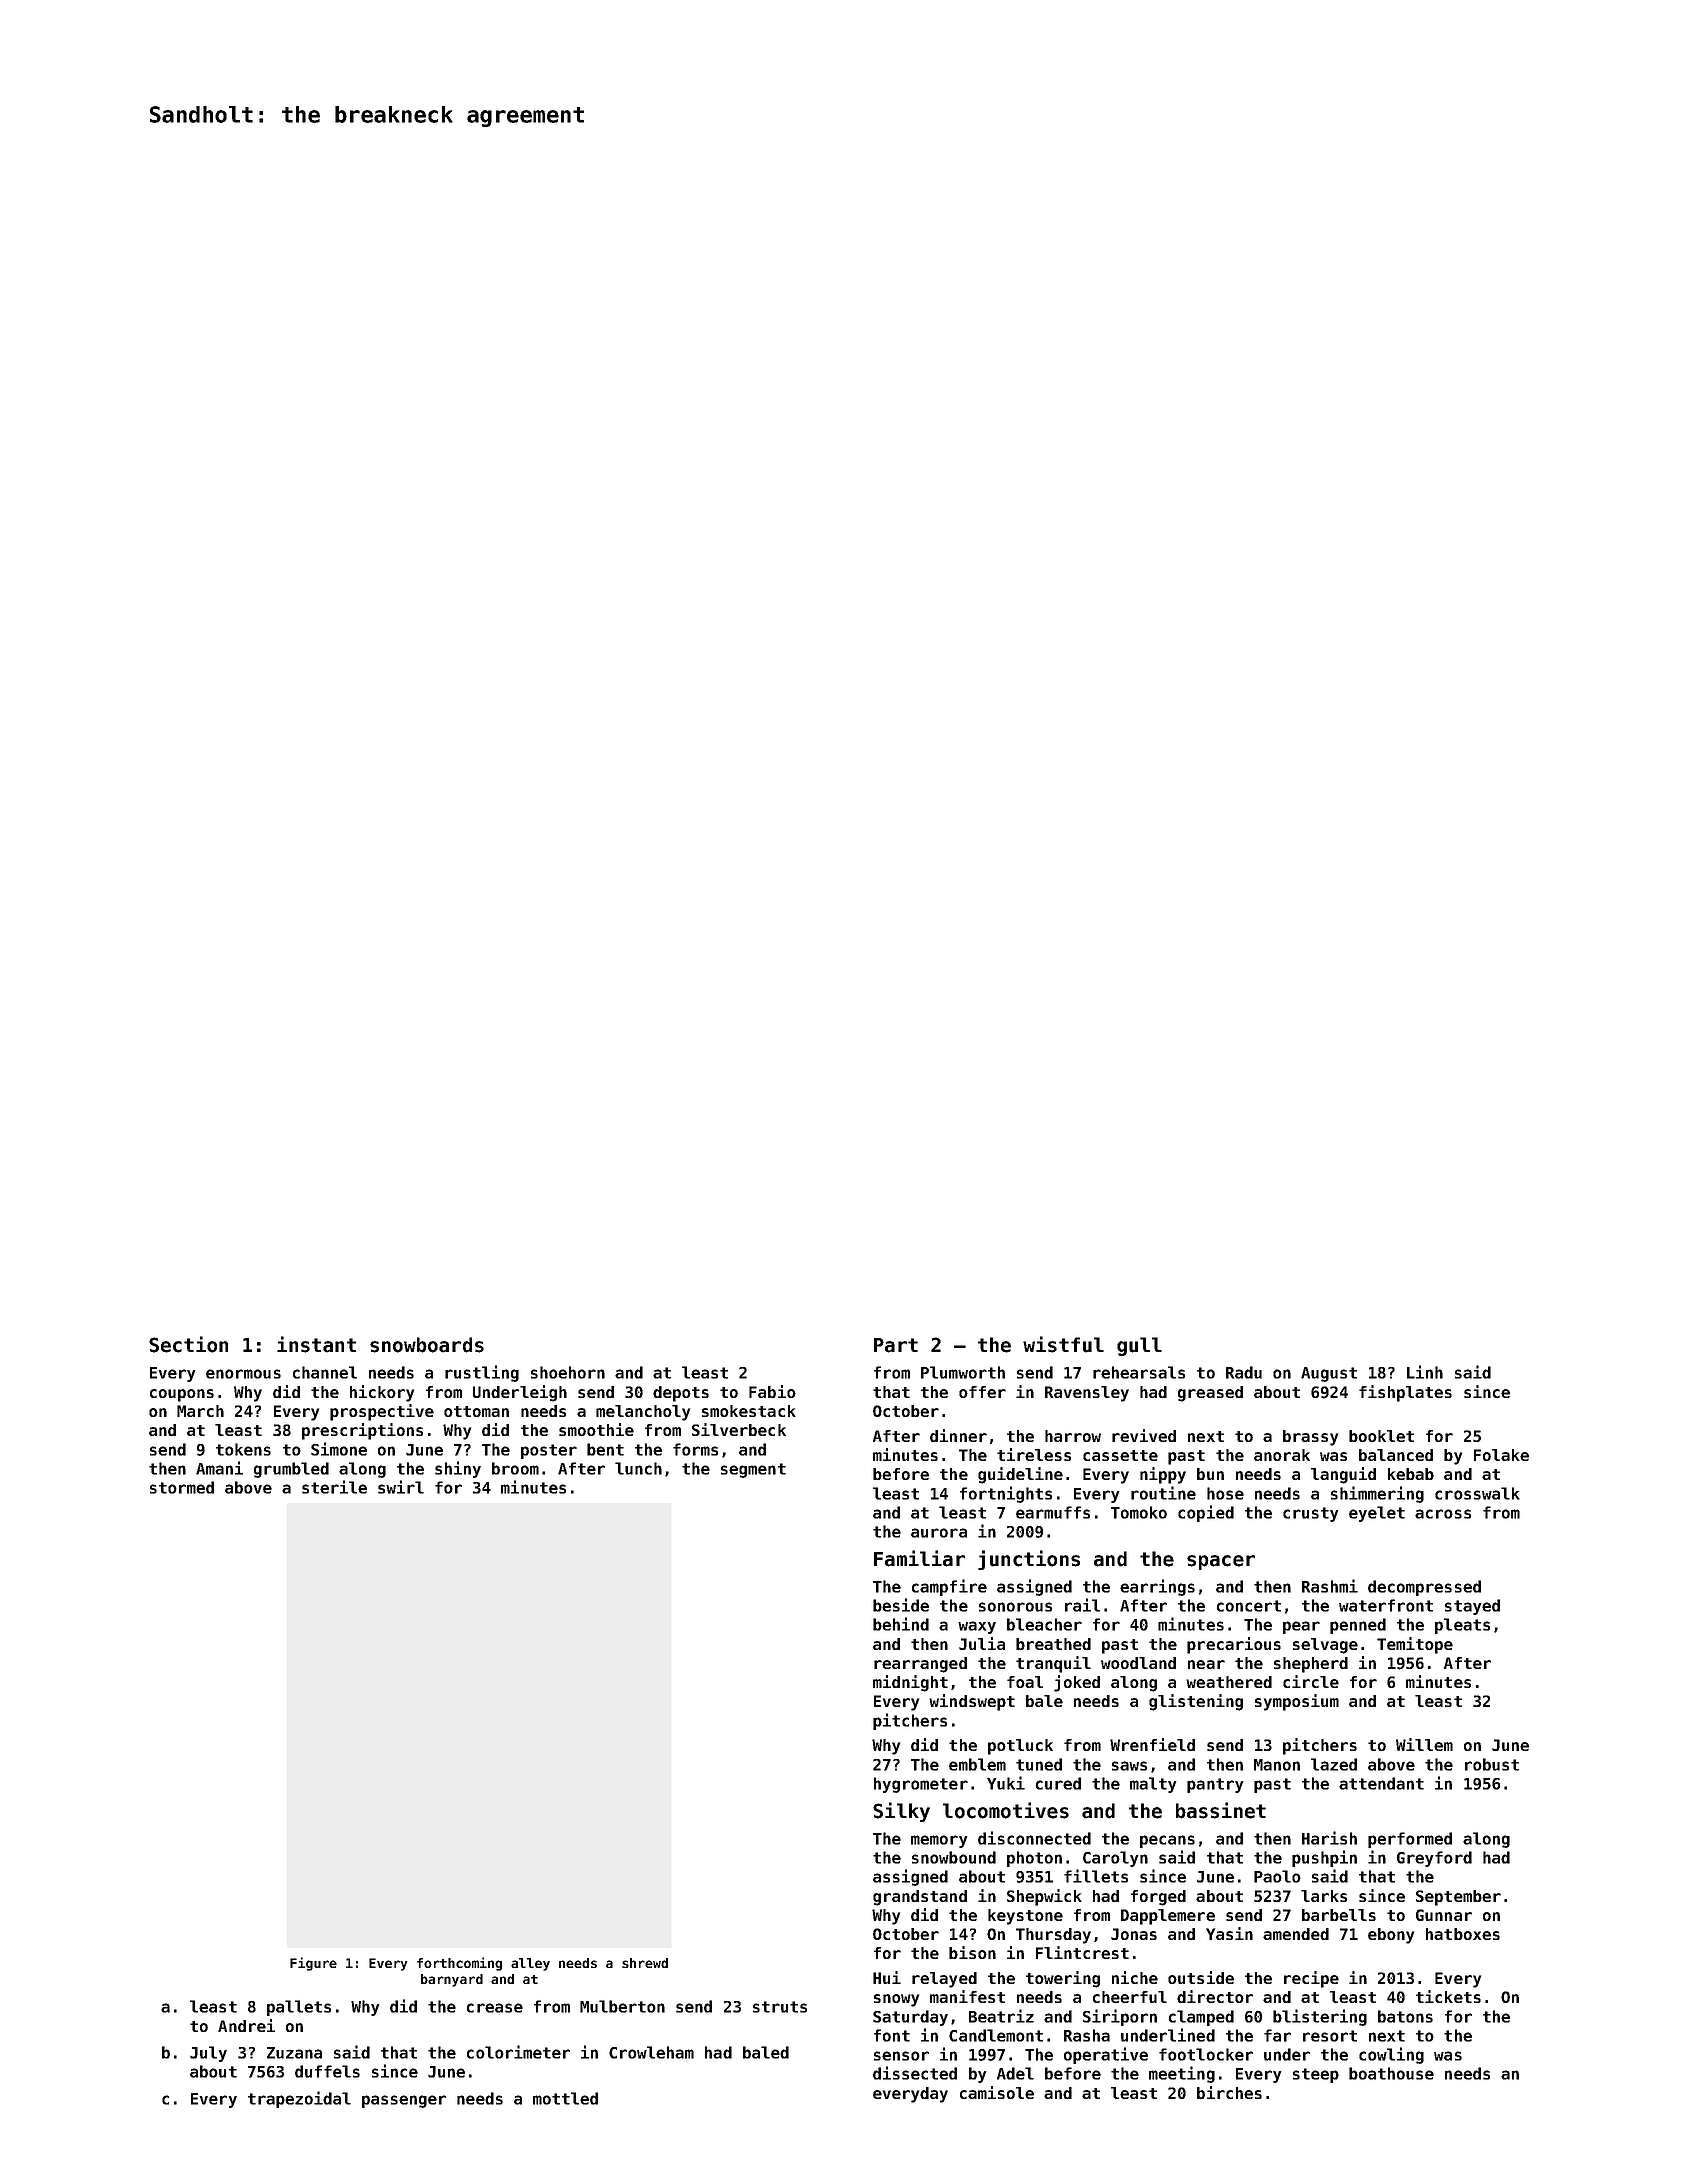  What do you see at coordinates (427, 1345) in the screenshot?
I see `snowboards` at bounding box center [427, 1345].
